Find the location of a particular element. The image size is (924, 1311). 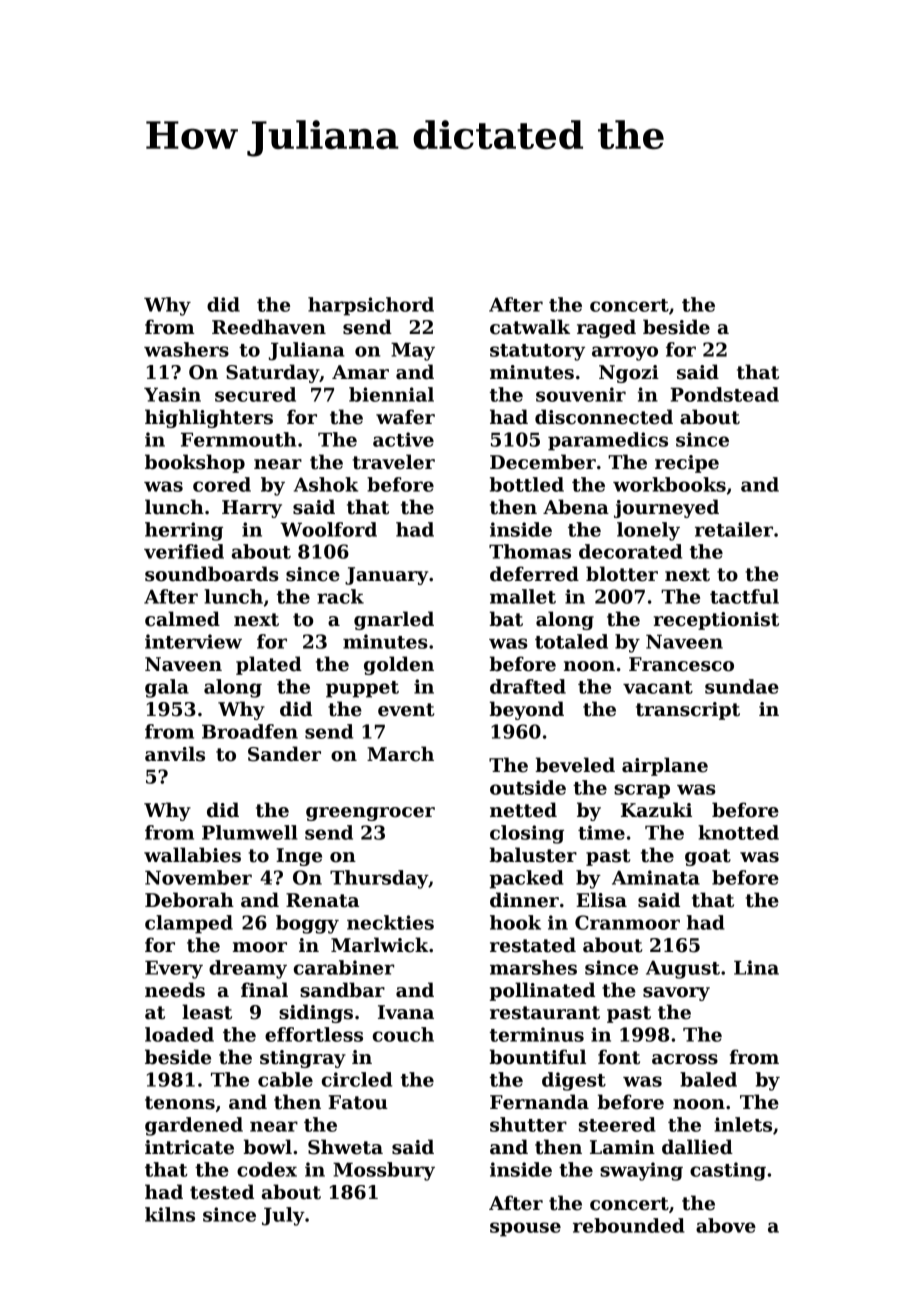

gala is located at coordinates (167, 688).
